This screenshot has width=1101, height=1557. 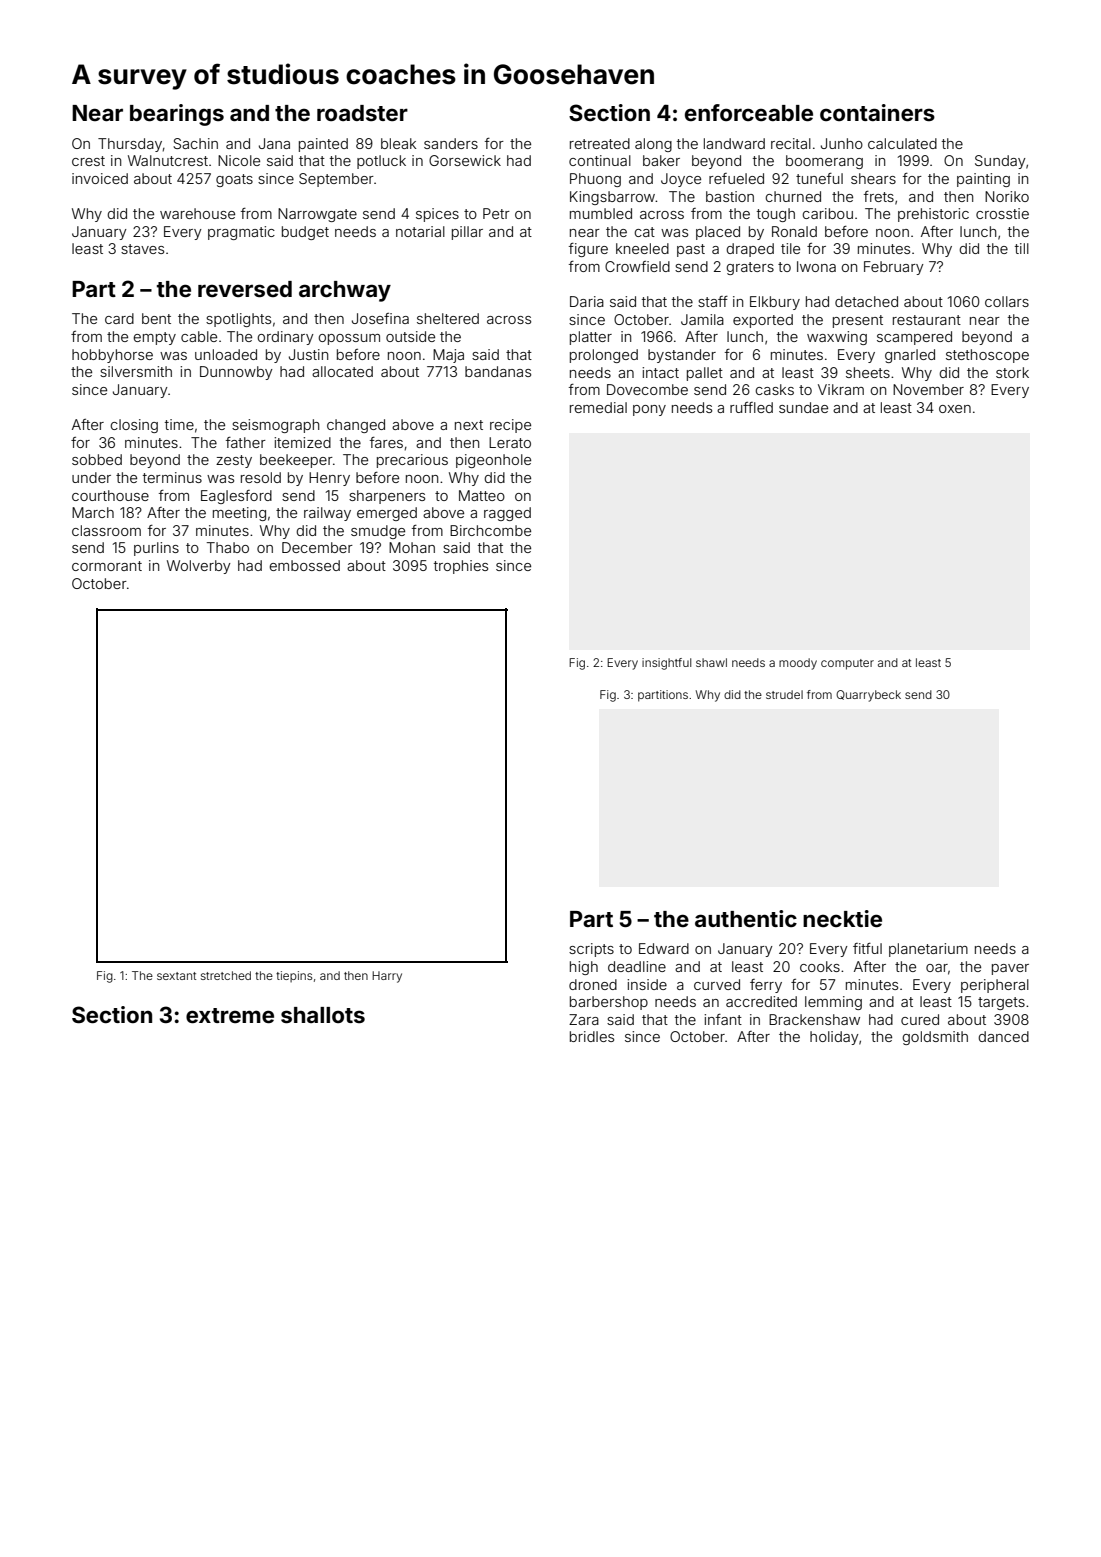 I want to click on goldsmith, so click(x=935, y=1038).
